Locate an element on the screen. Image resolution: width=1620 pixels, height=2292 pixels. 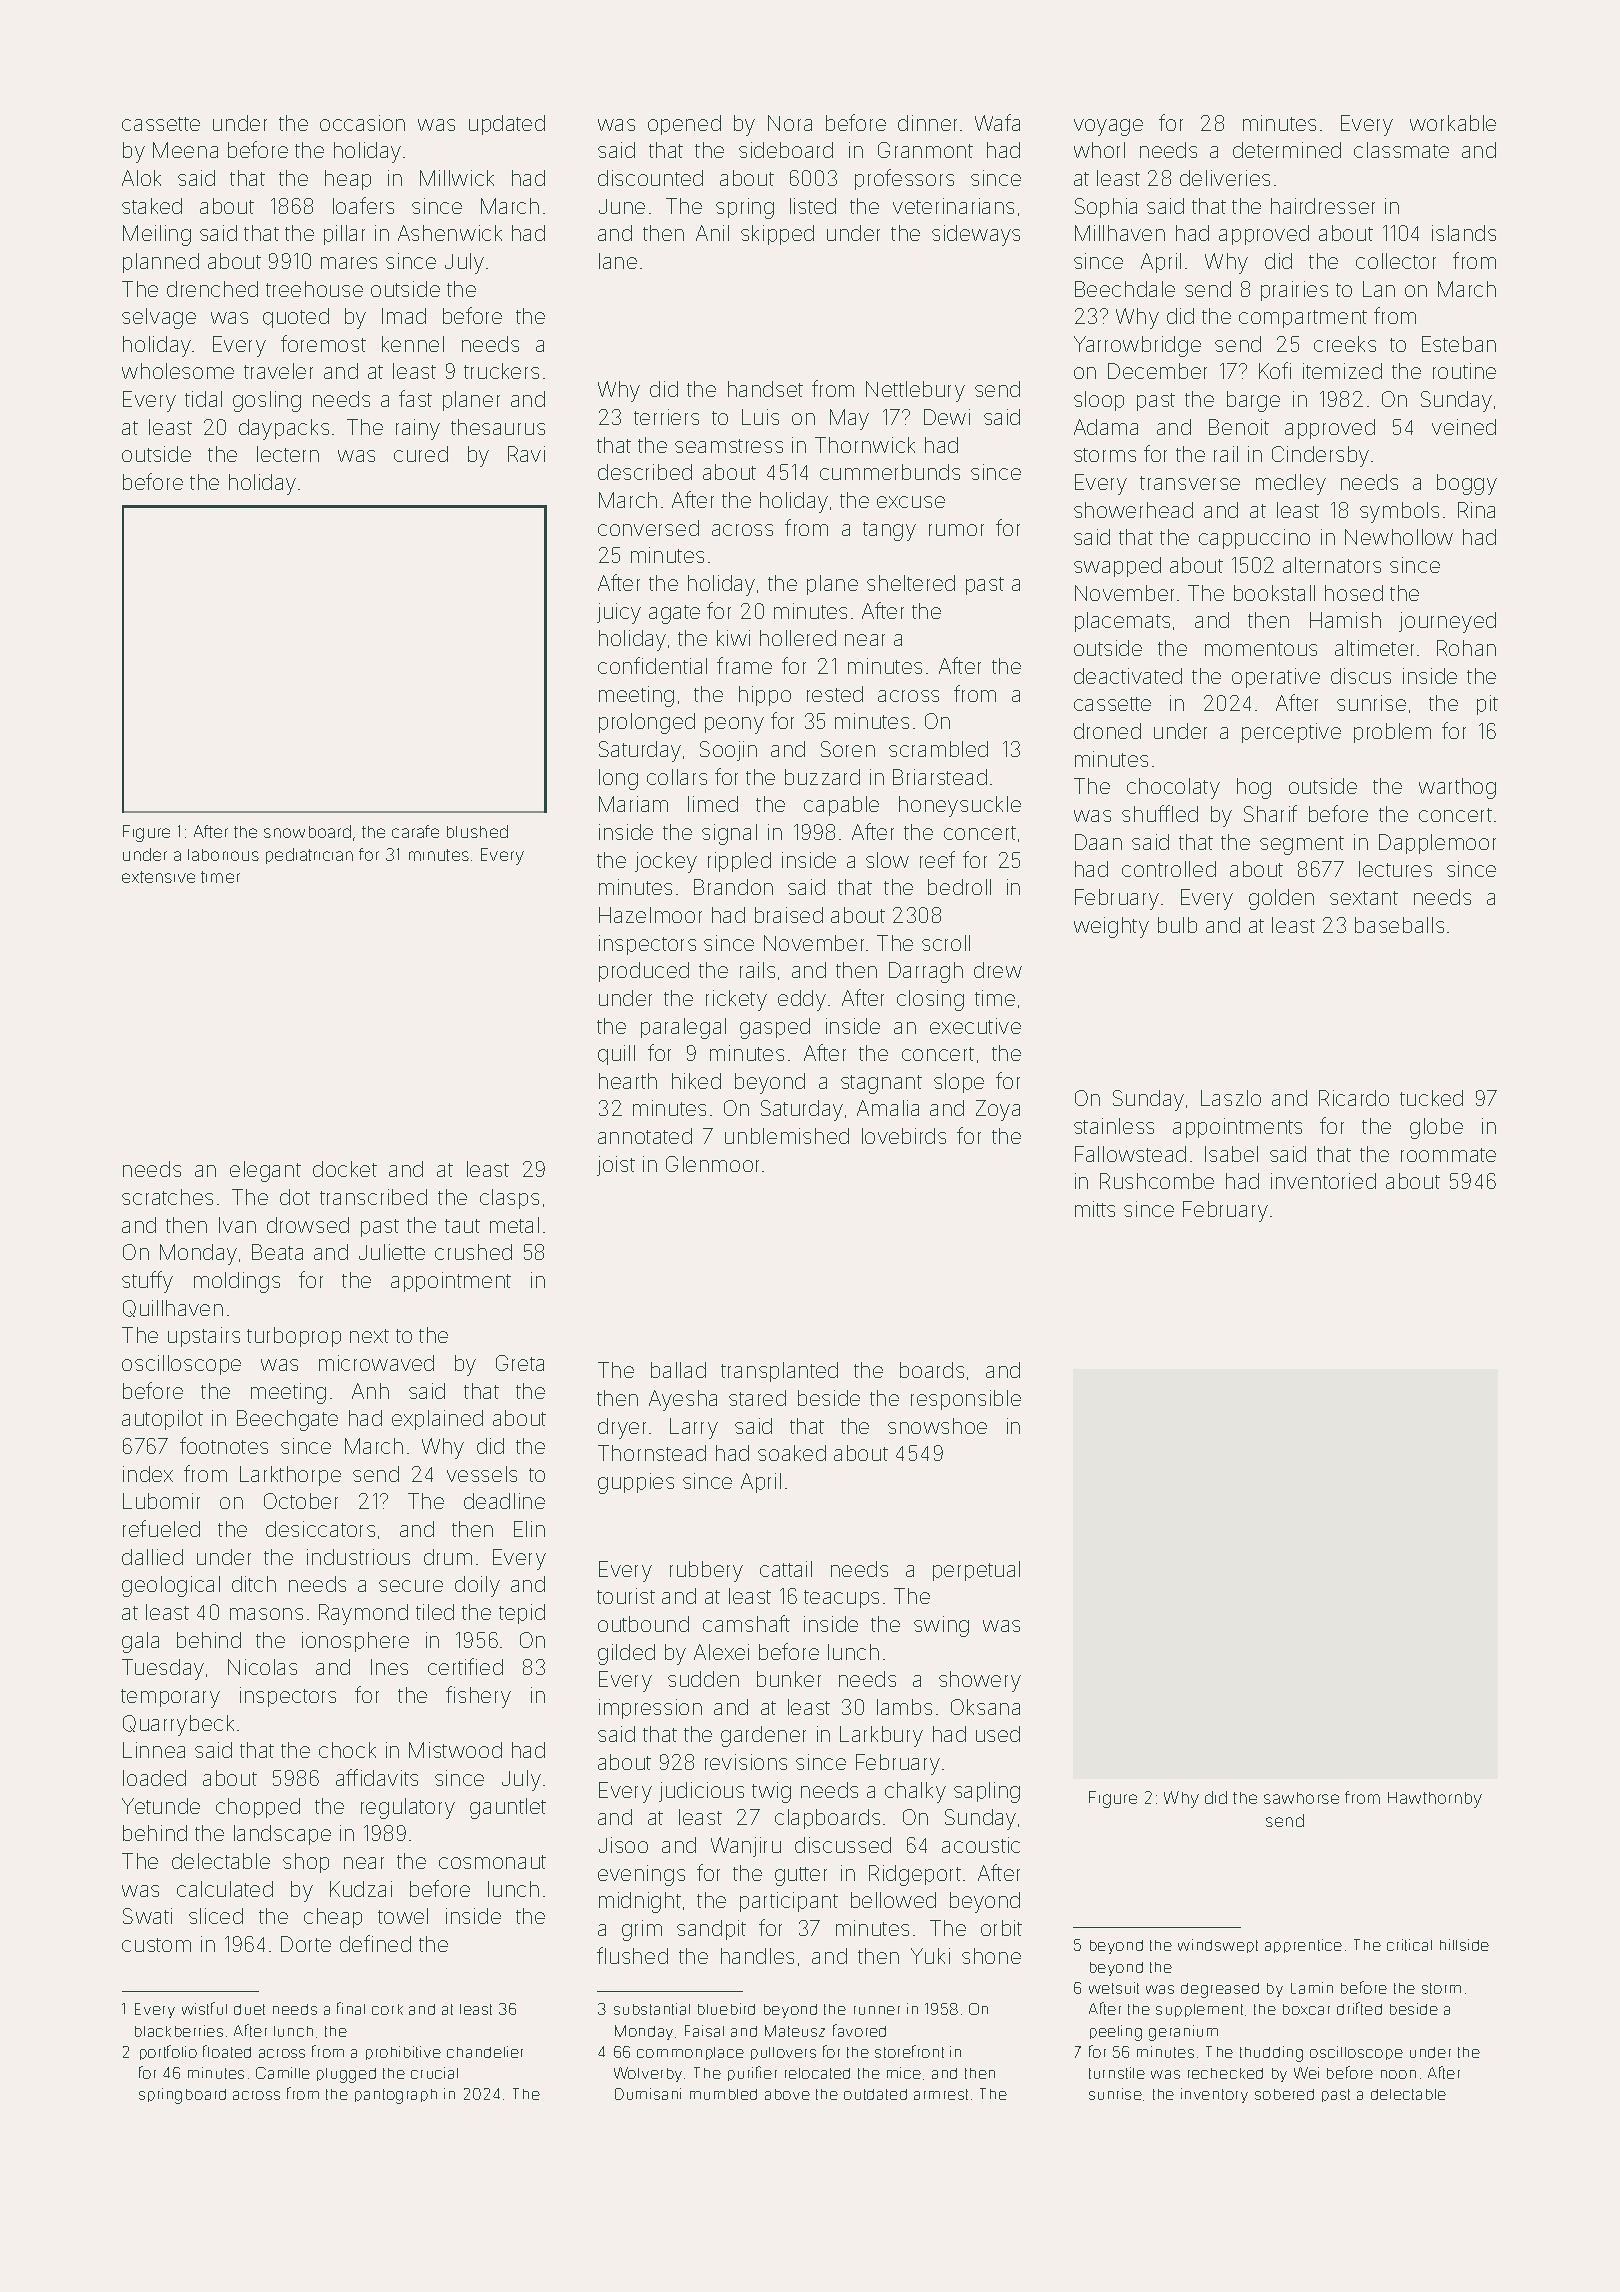
Meena is located at coordinates (185, 150).
